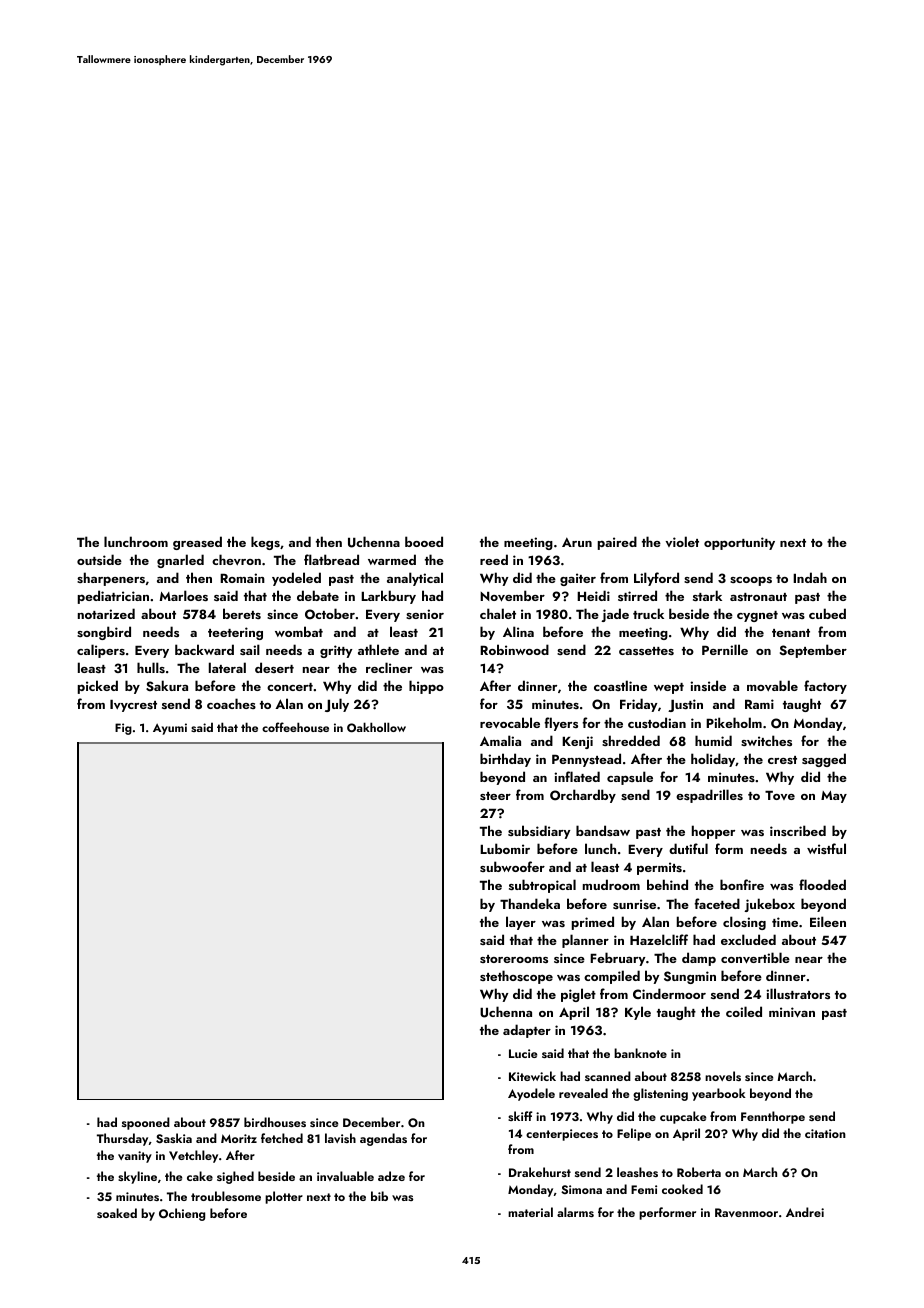 Image resolution: width=924 pixels, height=1308 pixels. I want to click on storerooms, so click(514, 959).
